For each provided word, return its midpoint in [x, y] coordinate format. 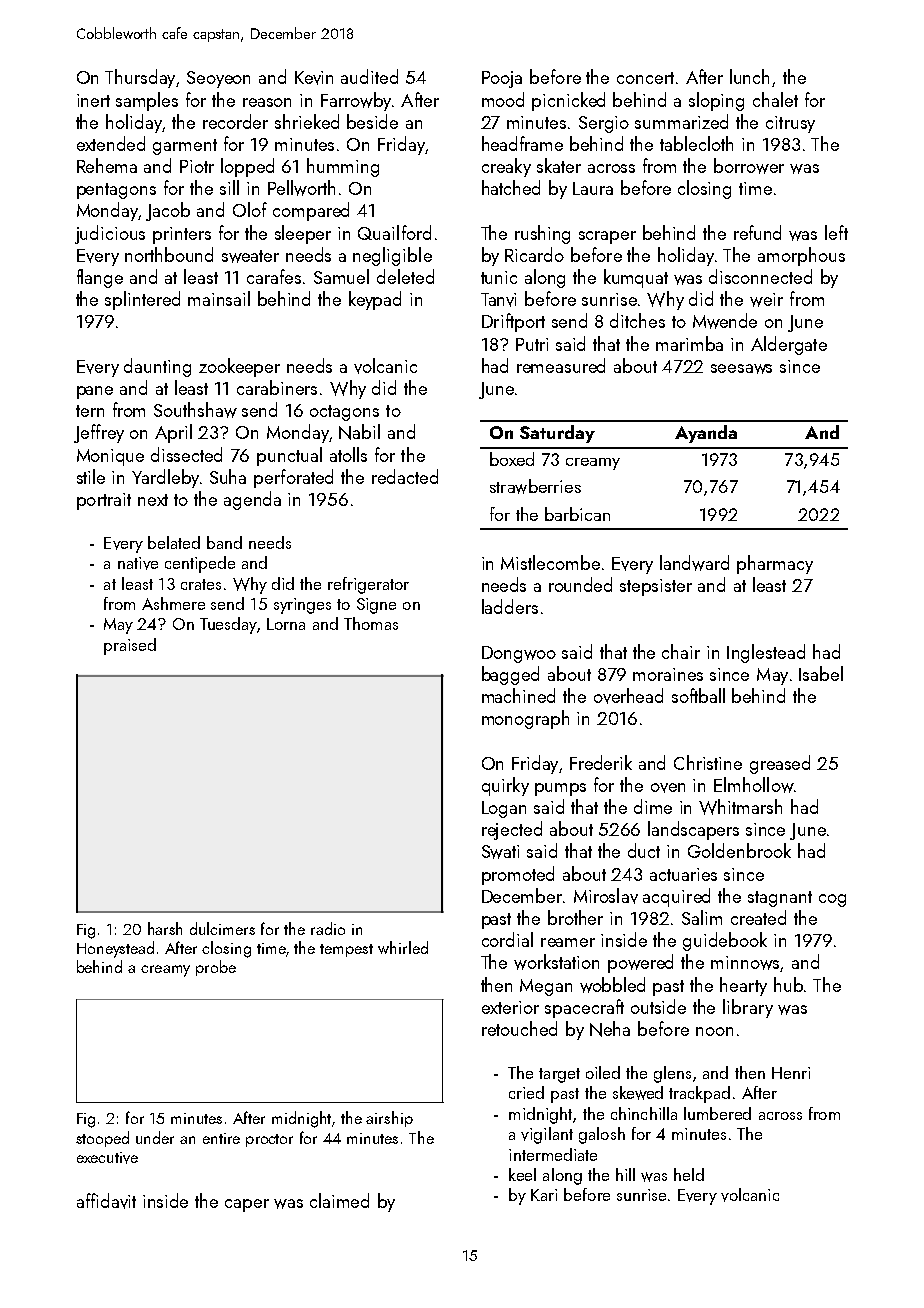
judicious [110, 234]
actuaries [683, 874]
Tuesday [228, 625]
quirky [505, 786]
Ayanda [706, 434]
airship [389, 1119]
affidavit [106, 1201]
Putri [532, 344]
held [689, 1174]
